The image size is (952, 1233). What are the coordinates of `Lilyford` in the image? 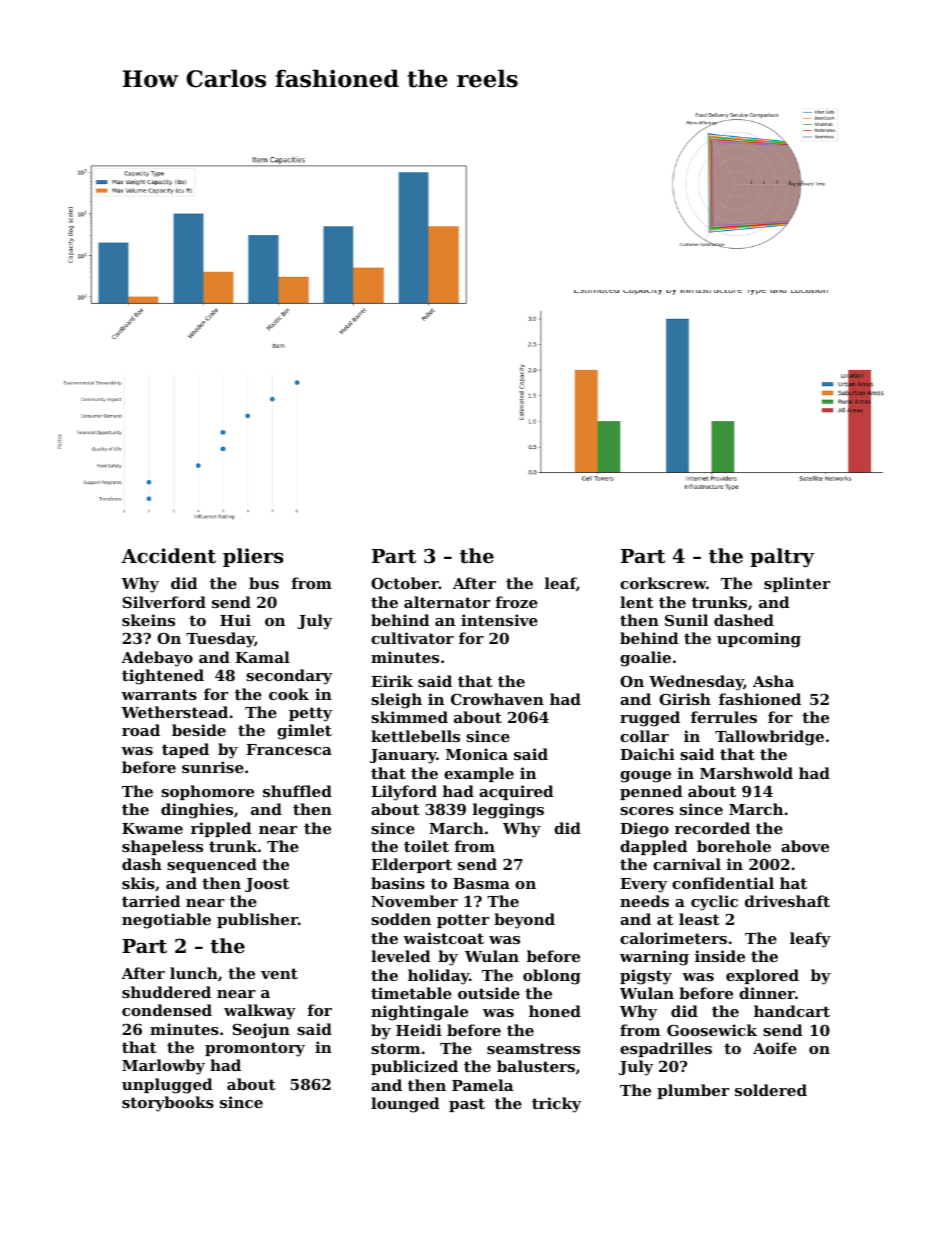 It's located at (404, 793).
